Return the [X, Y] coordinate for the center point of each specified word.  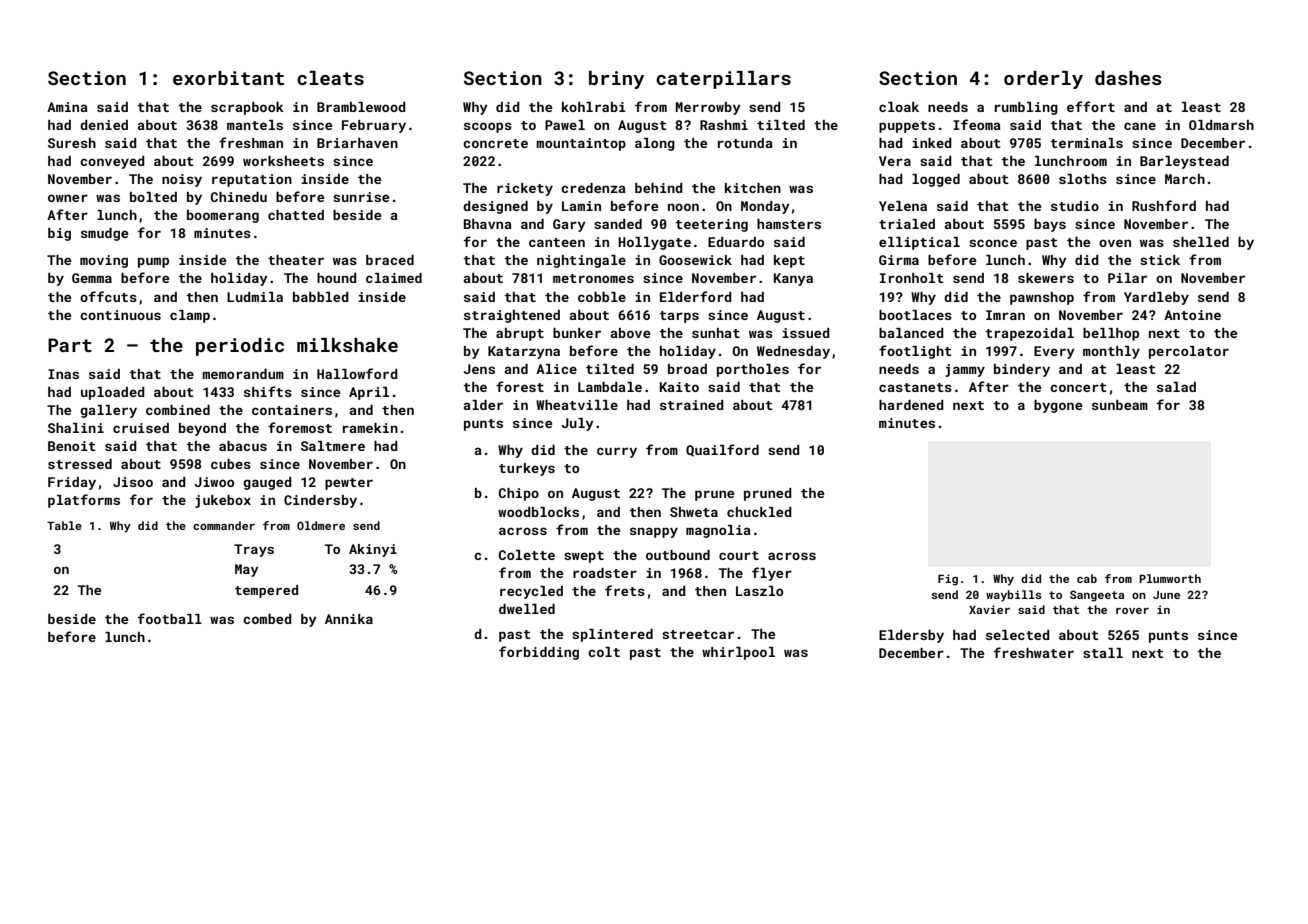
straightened [512, 316]
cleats [330, 78]
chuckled [759, 512]
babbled [321, 297]
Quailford [722, 450]
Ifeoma [977, 124]
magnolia [718, 531]
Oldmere [321, 525]
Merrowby [708, 108]
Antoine [1192, 315]
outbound [678, 555]
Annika [349, 619]
